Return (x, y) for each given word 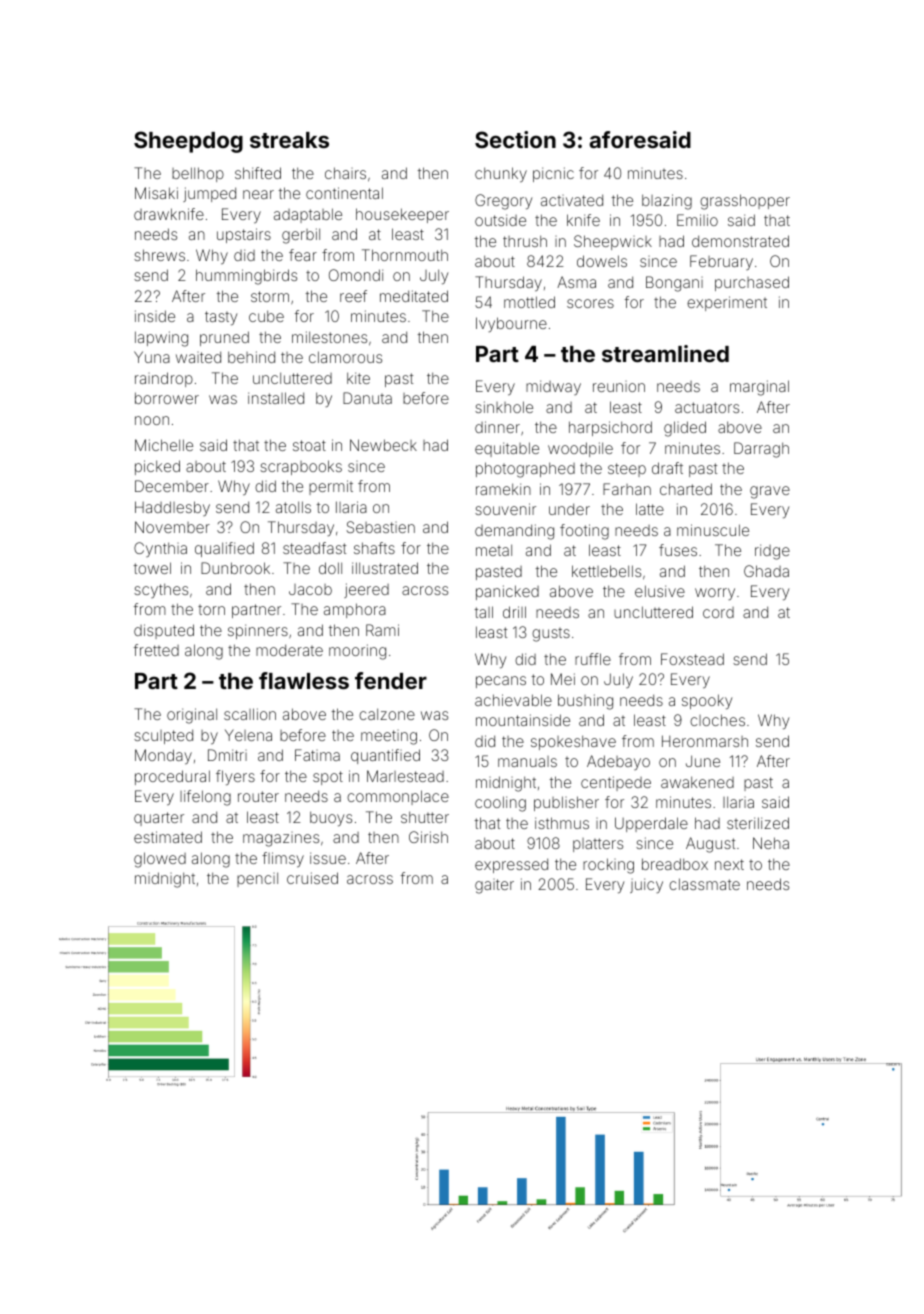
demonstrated (740, 241)
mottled (529, 302)
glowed (160, 860)
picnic (553, 174)
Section (515, 139)
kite (358, 378)
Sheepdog (188, 142)
